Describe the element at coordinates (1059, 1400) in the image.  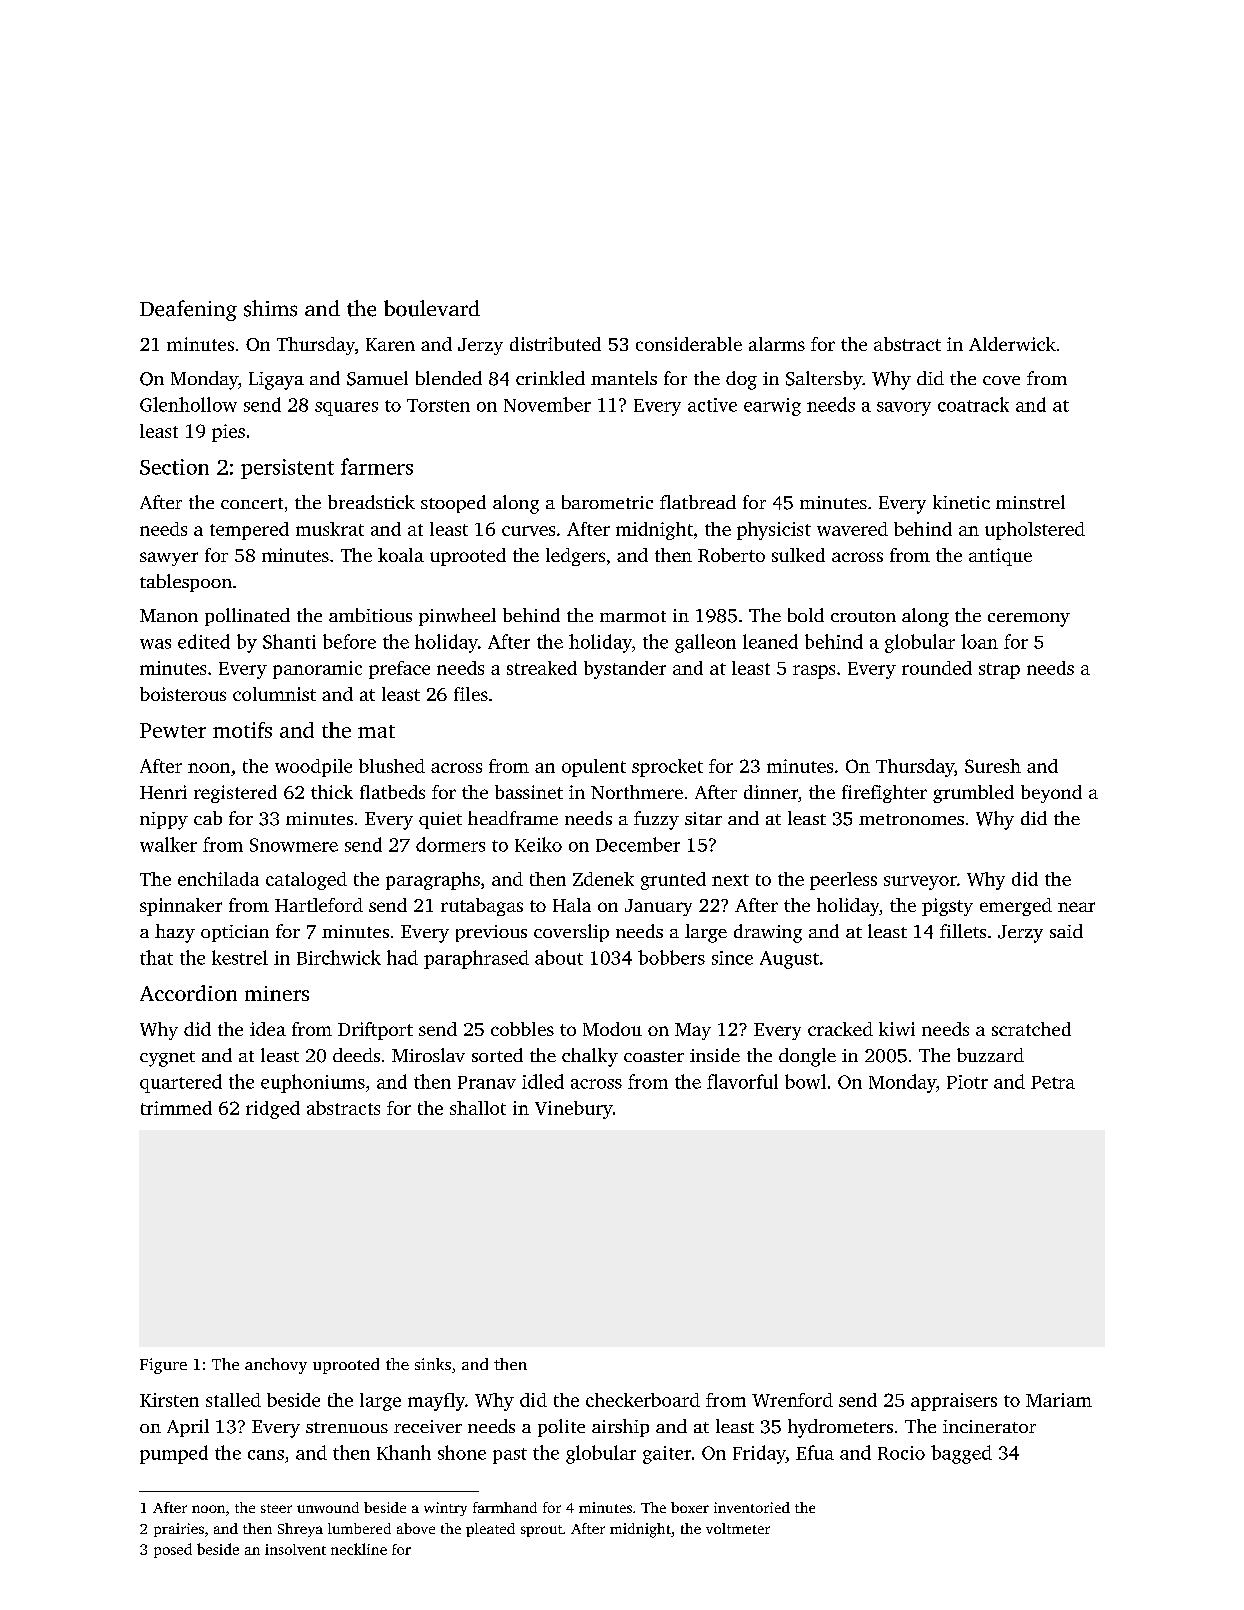
I see `Mariam` at that location.
